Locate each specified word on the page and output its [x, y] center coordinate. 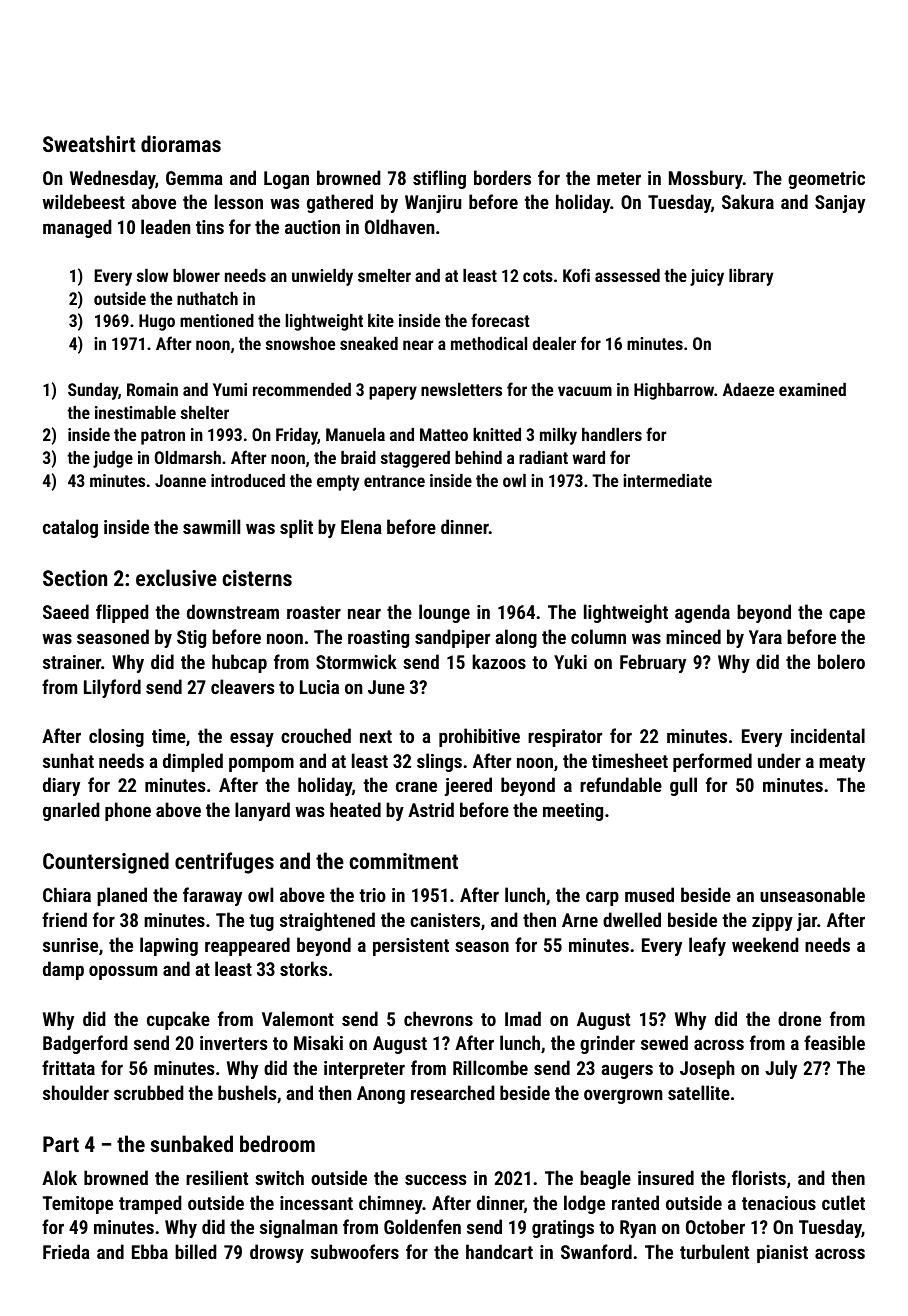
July [781, 1069]
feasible [834, 1042]
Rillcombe [490, 1067]
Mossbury [706, 179]
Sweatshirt [89, 143]
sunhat [68, 760]
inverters [233, 1043]
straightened [327, 921]
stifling [439, 179]
